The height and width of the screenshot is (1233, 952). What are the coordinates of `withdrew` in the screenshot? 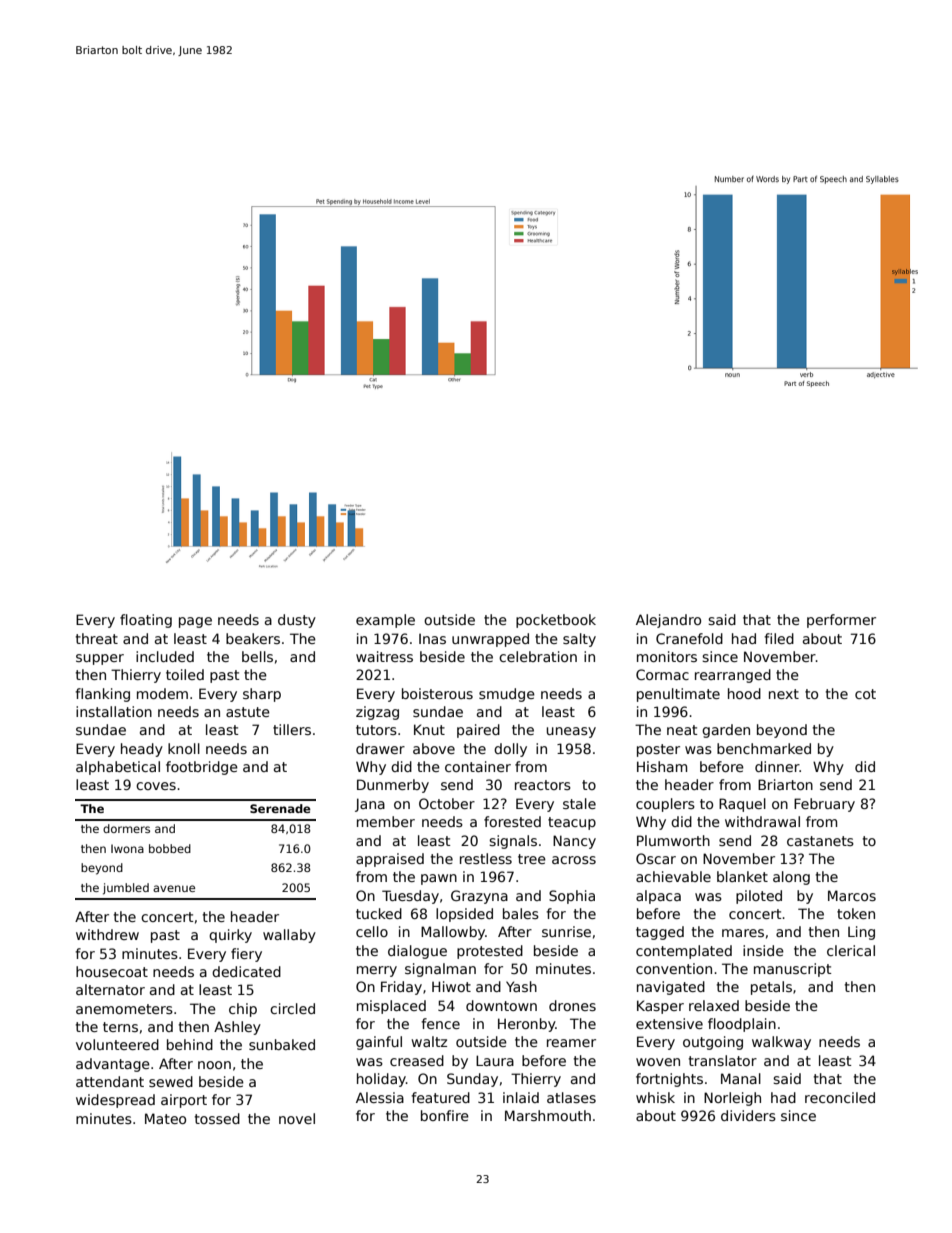 It's located at (107, 934).
